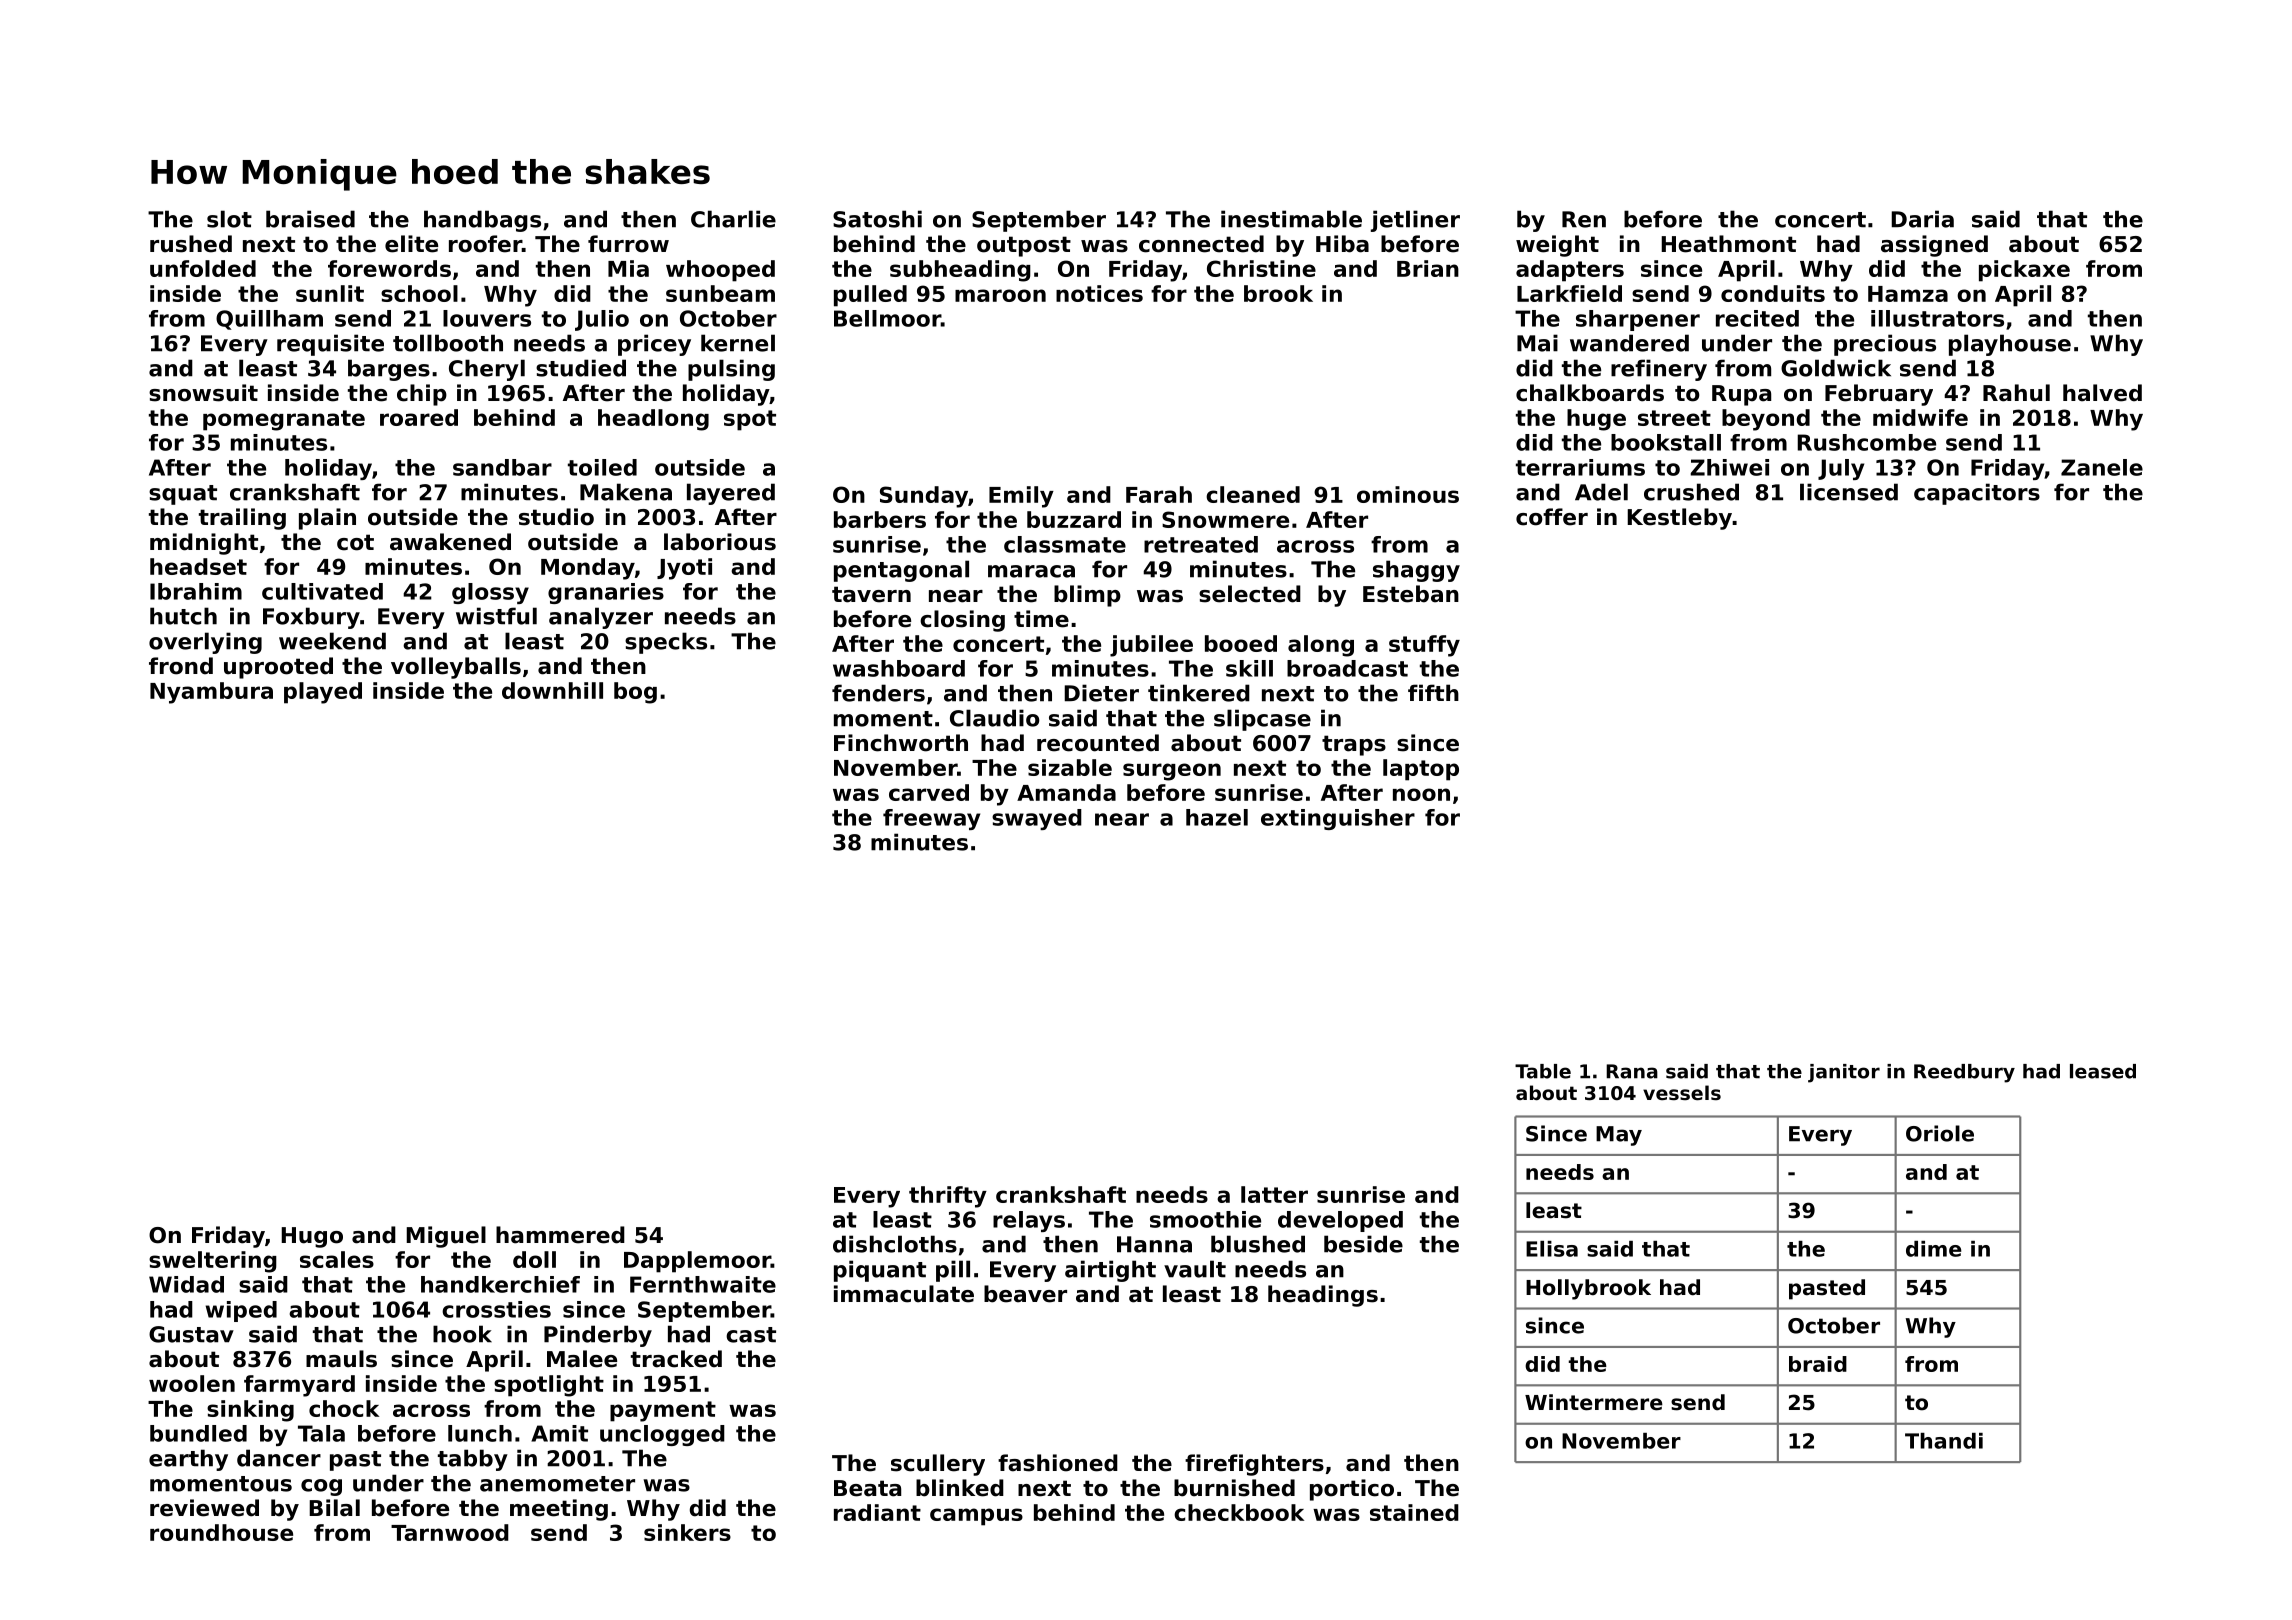  What do you see at coordinates (1552, 1249) in the page?
I see `Elisa` at bounding box center [1552, 1249].
